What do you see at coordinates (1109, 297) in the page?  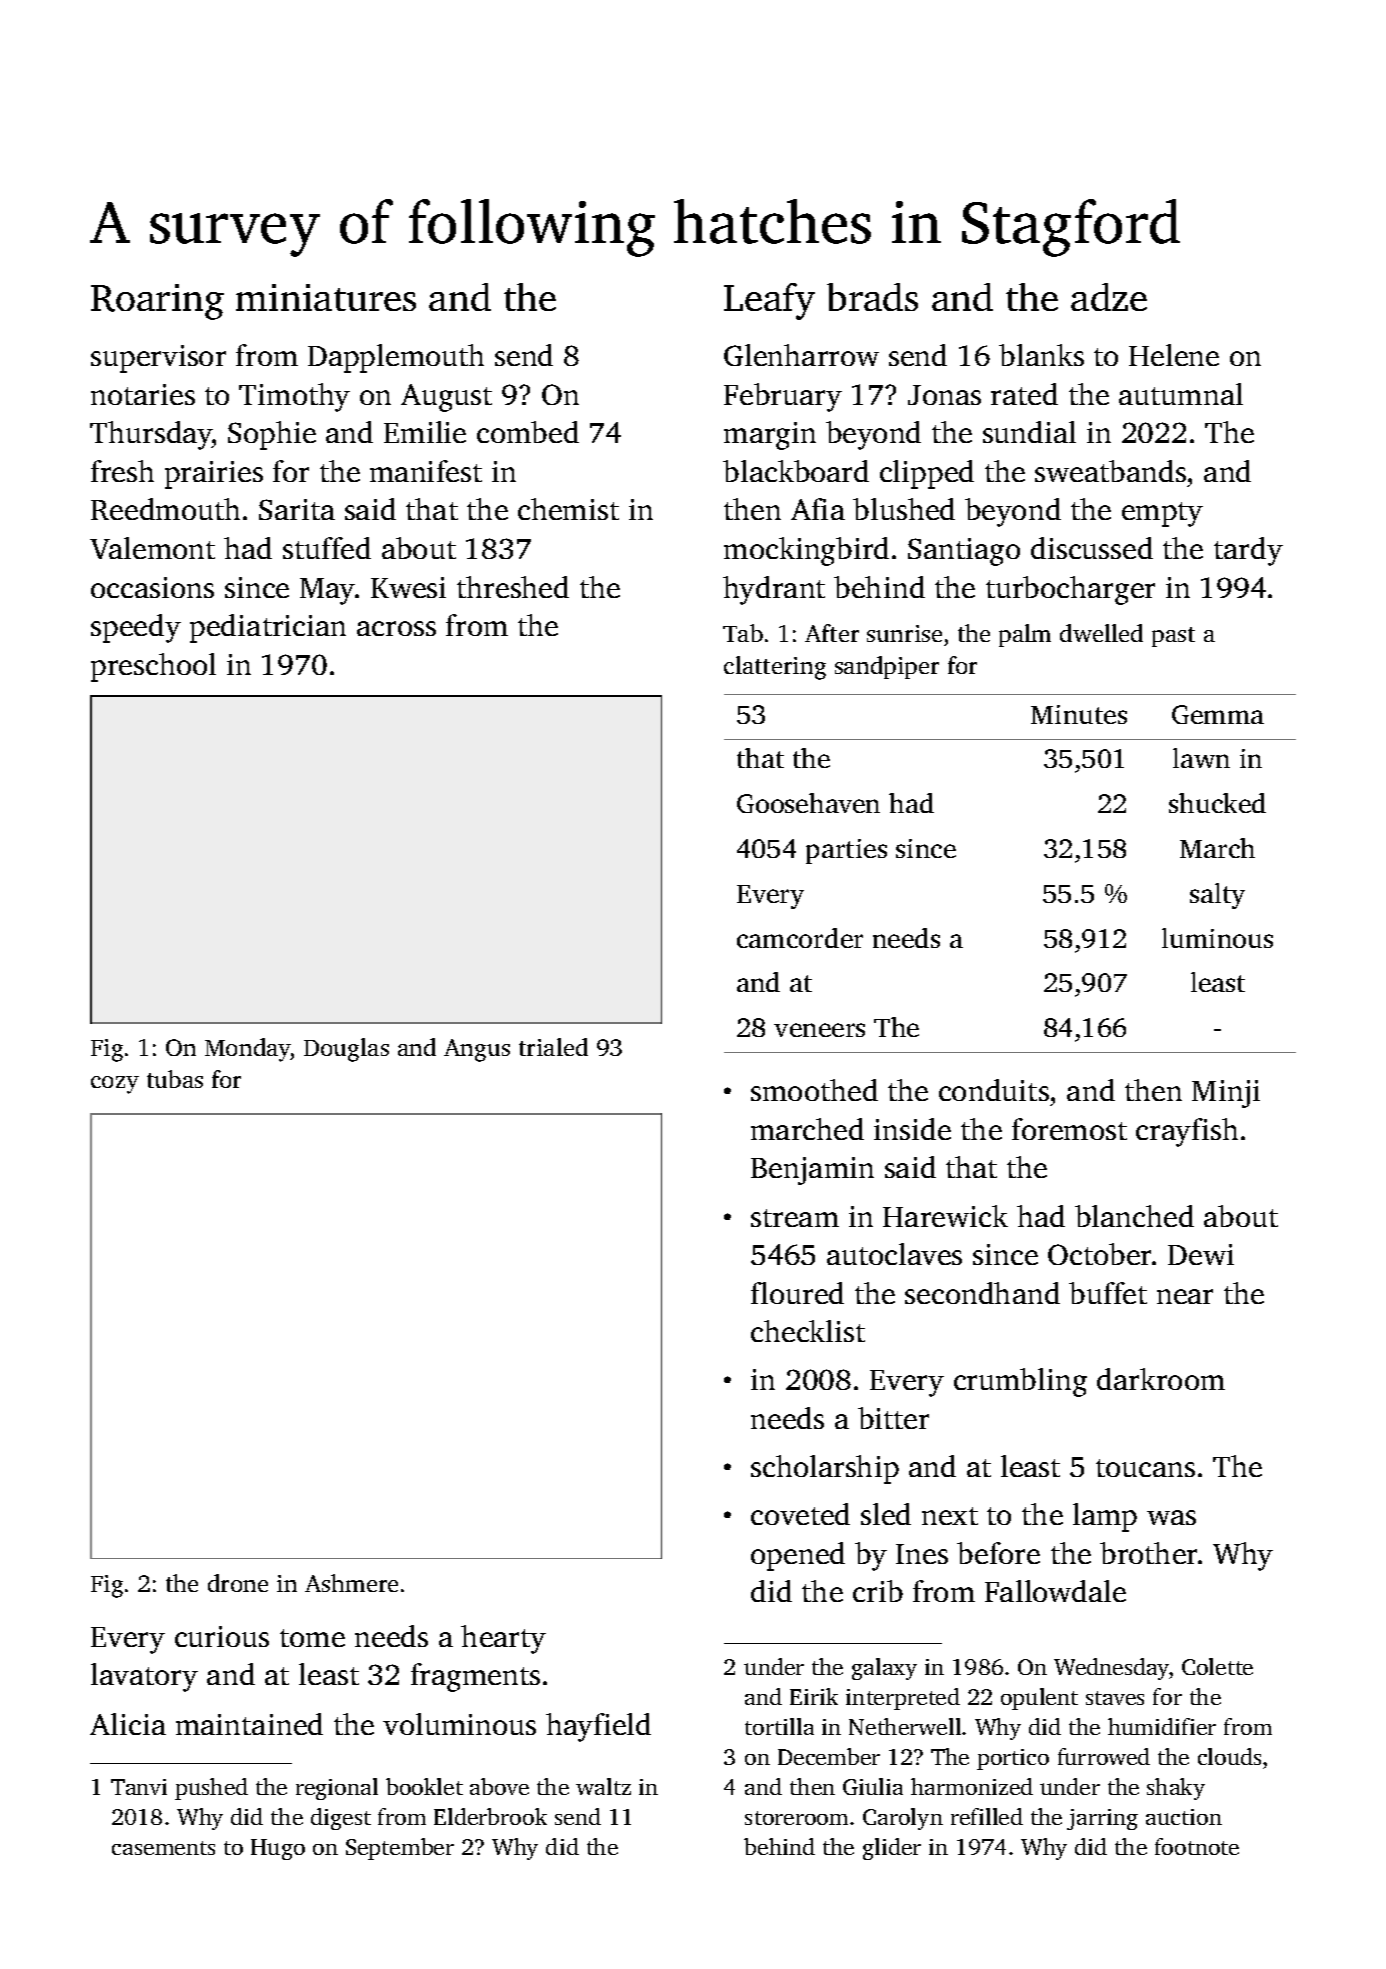 I see `adze` at bounding box center [1109, 297].
